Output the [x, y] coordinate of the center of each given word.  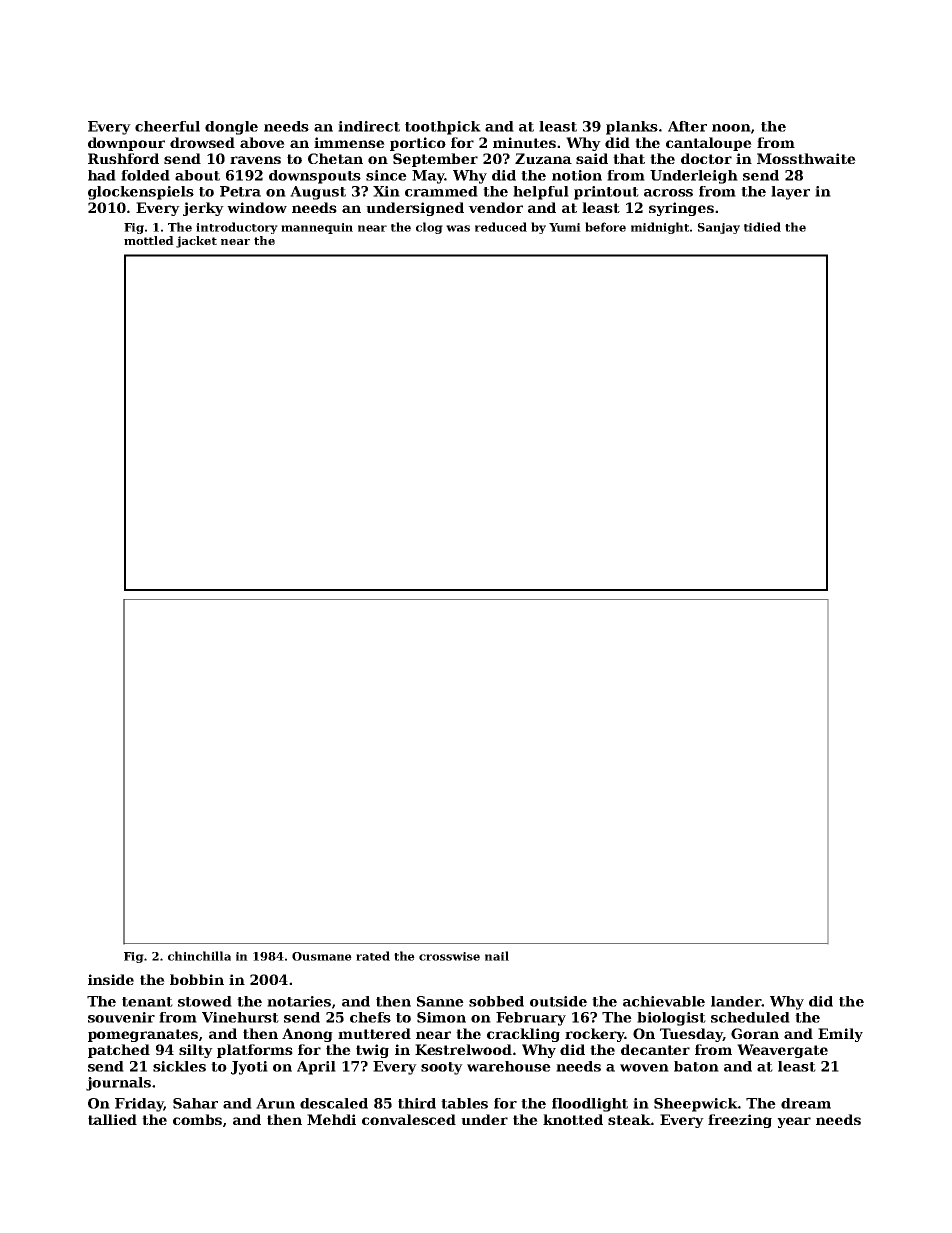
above [262, 142]
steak [629, 1119]
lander [736, 1001]
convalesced [409, 1119]
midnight [660, 228]
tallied [112, 1119]
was [458, 228]
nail [497, 956]
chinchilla [199, 956]
